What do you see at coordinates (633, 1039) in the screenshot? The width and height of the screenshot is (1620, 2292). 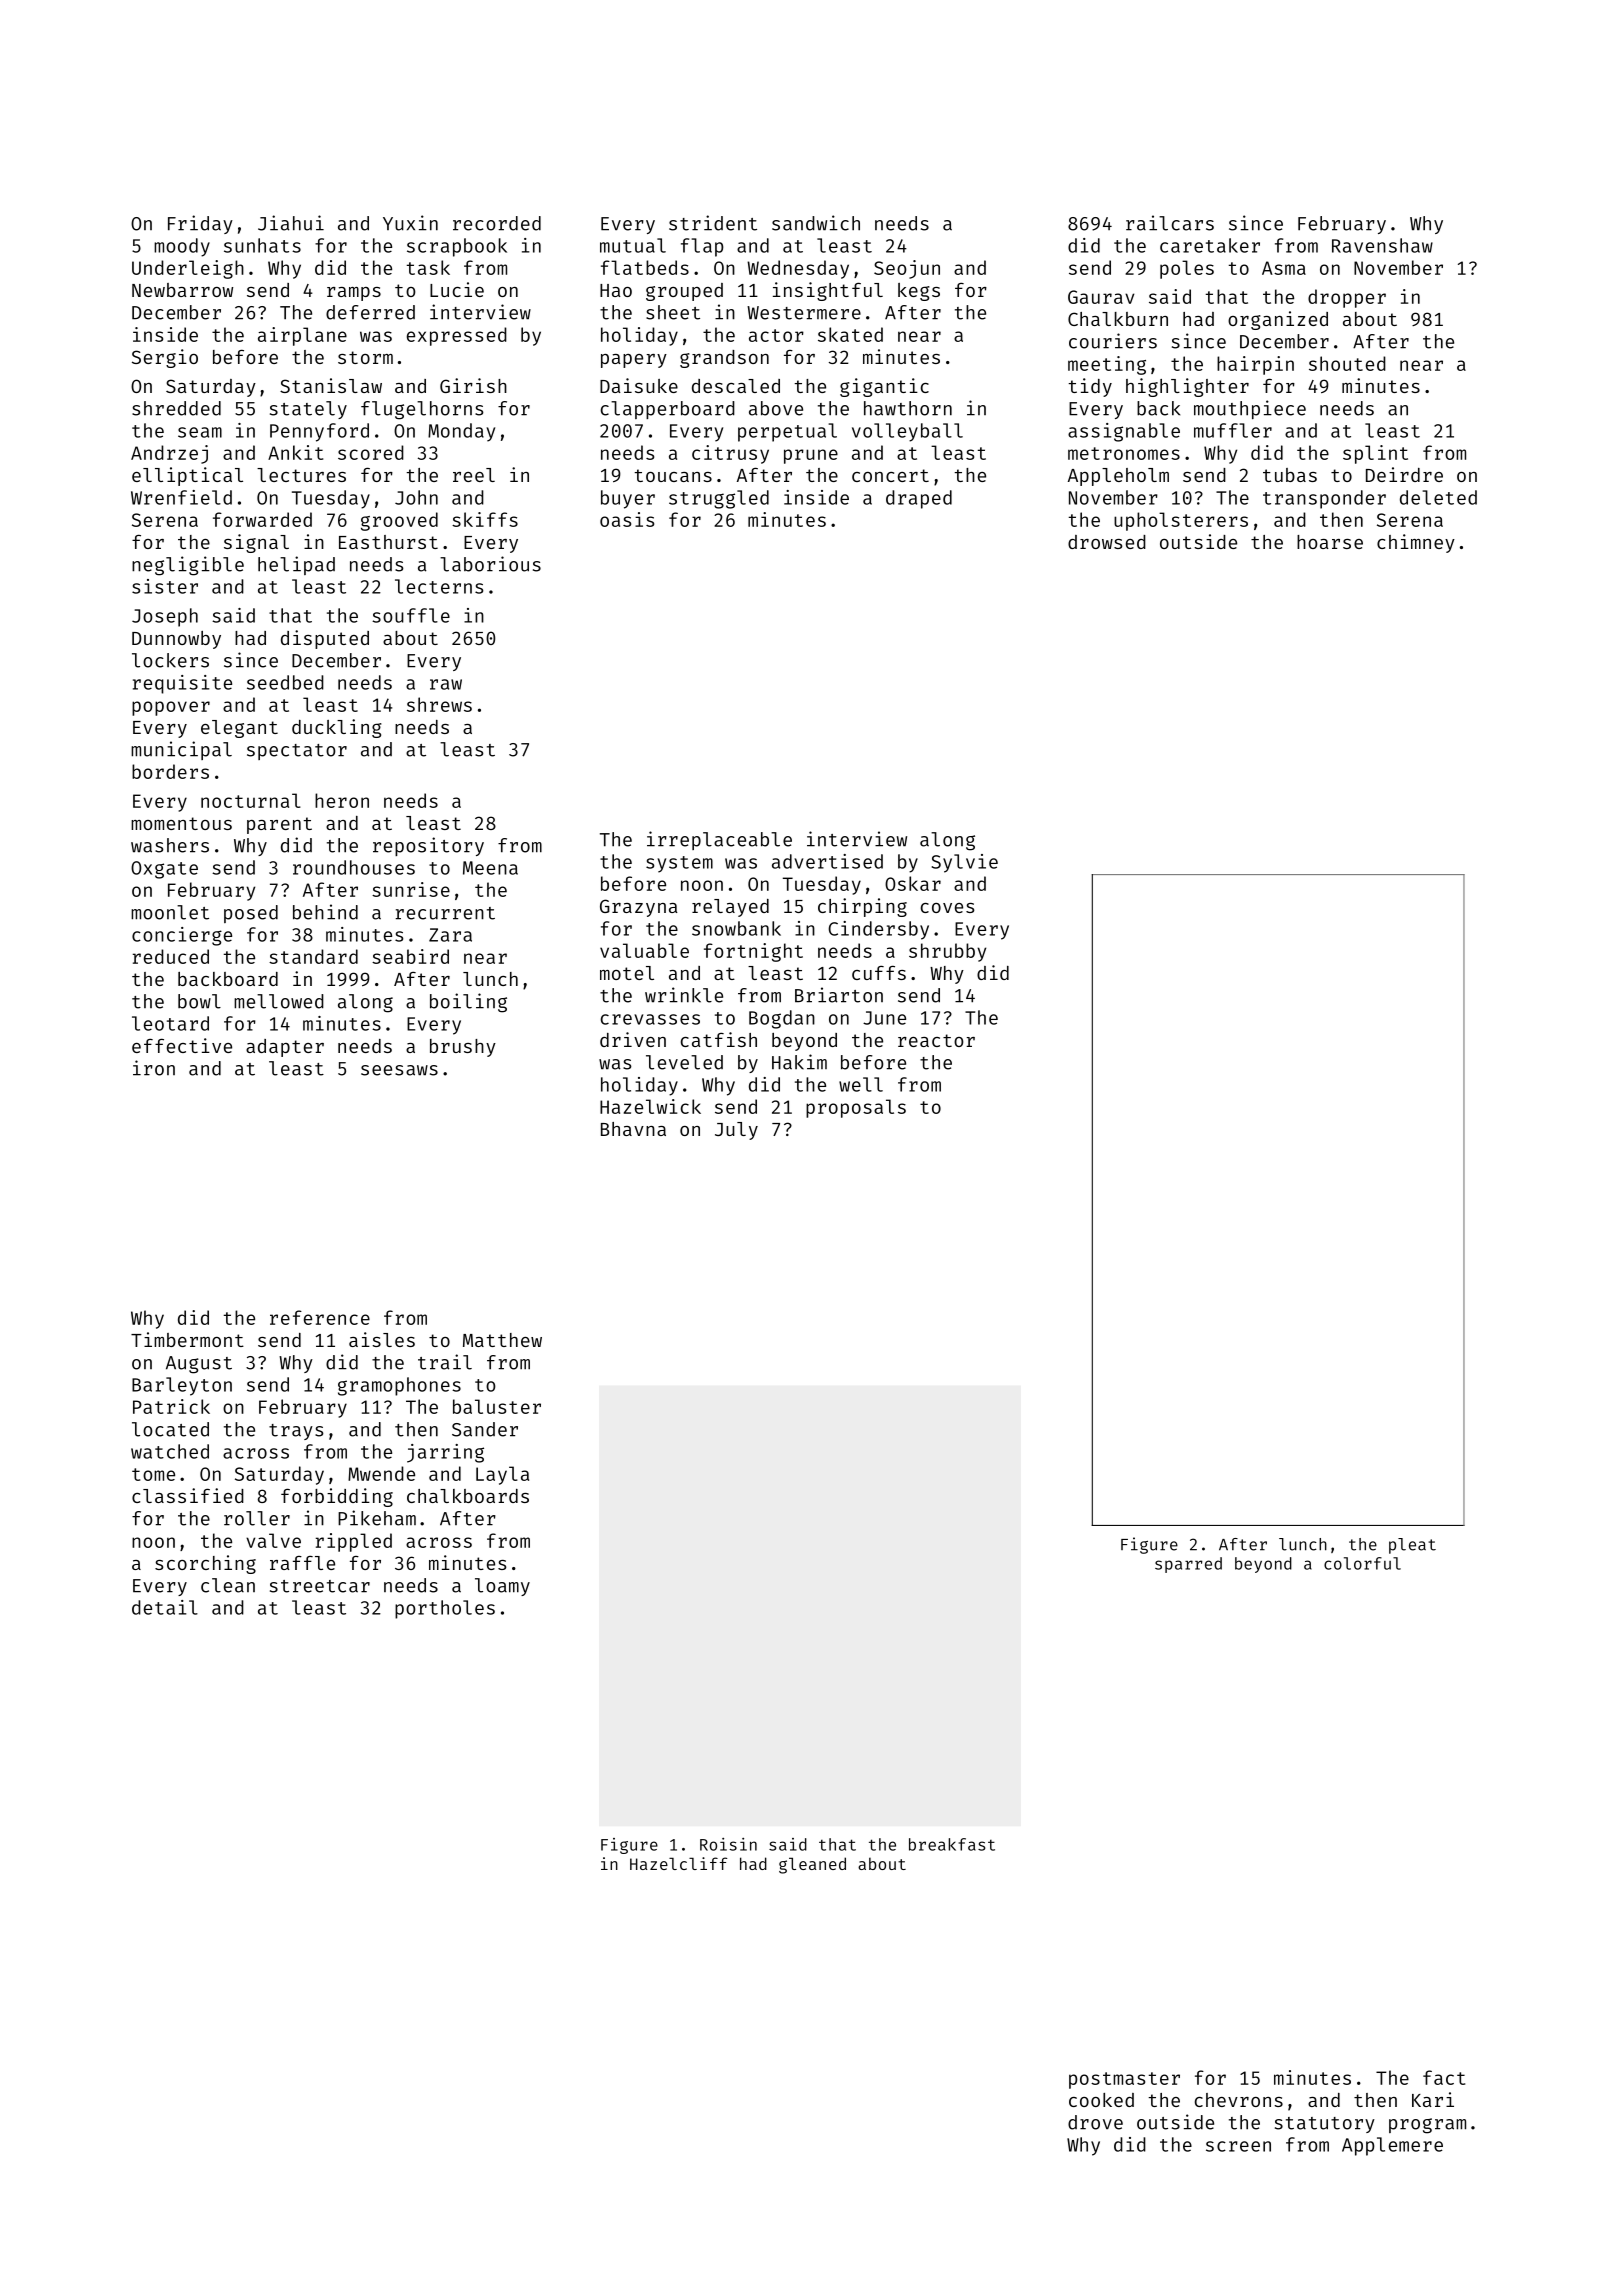 I see `driven` at bounding box center [633, 1039].
